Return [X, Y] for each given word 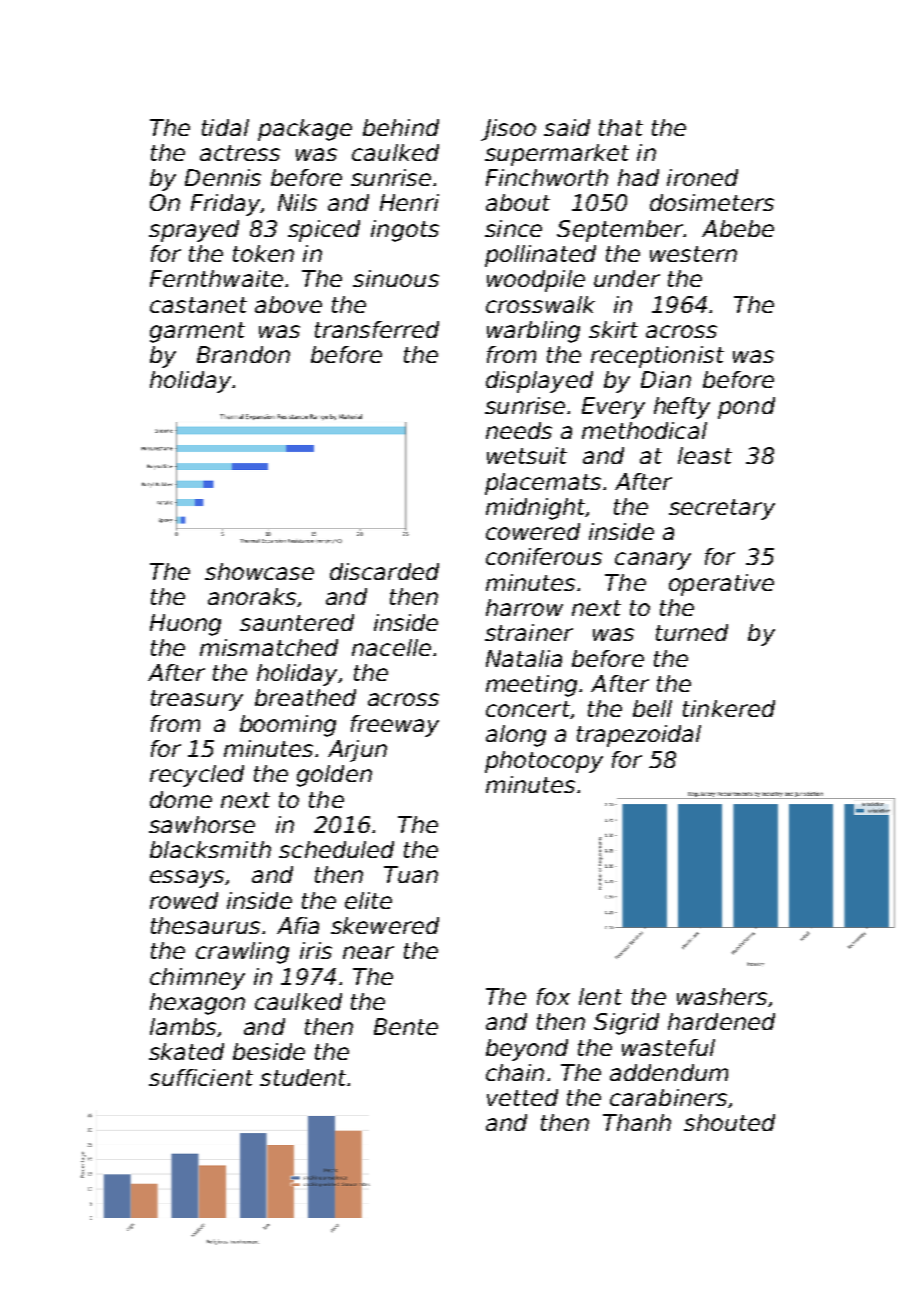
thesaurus [205, 925]
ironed [702, 177]
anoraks [252, 596]
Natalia [524, 658]
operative [721, 585]
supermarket [557, 155]
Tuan [411, 874]
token [263, 253]
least [705, 455]
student [303, 1077]
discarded [384, 571]
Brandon [243, 354]
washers [722, 996]
